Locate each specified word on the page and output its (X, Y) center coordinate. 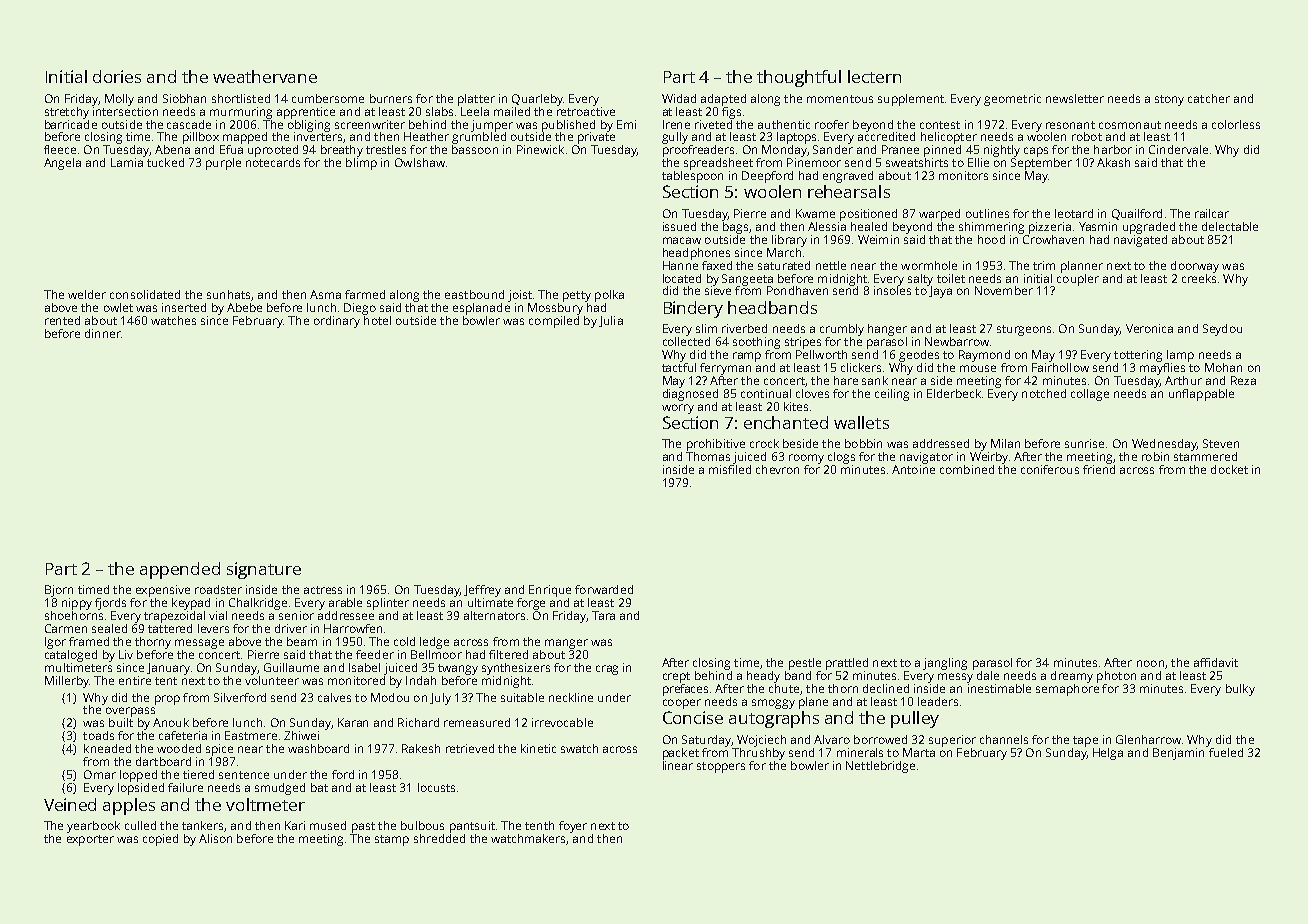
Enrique (550, 591)
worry (678, 409)
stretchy (67, 113)
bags (735, 228)
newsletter (1075, 98)
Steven (1221, 443)
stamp (392, 840)
